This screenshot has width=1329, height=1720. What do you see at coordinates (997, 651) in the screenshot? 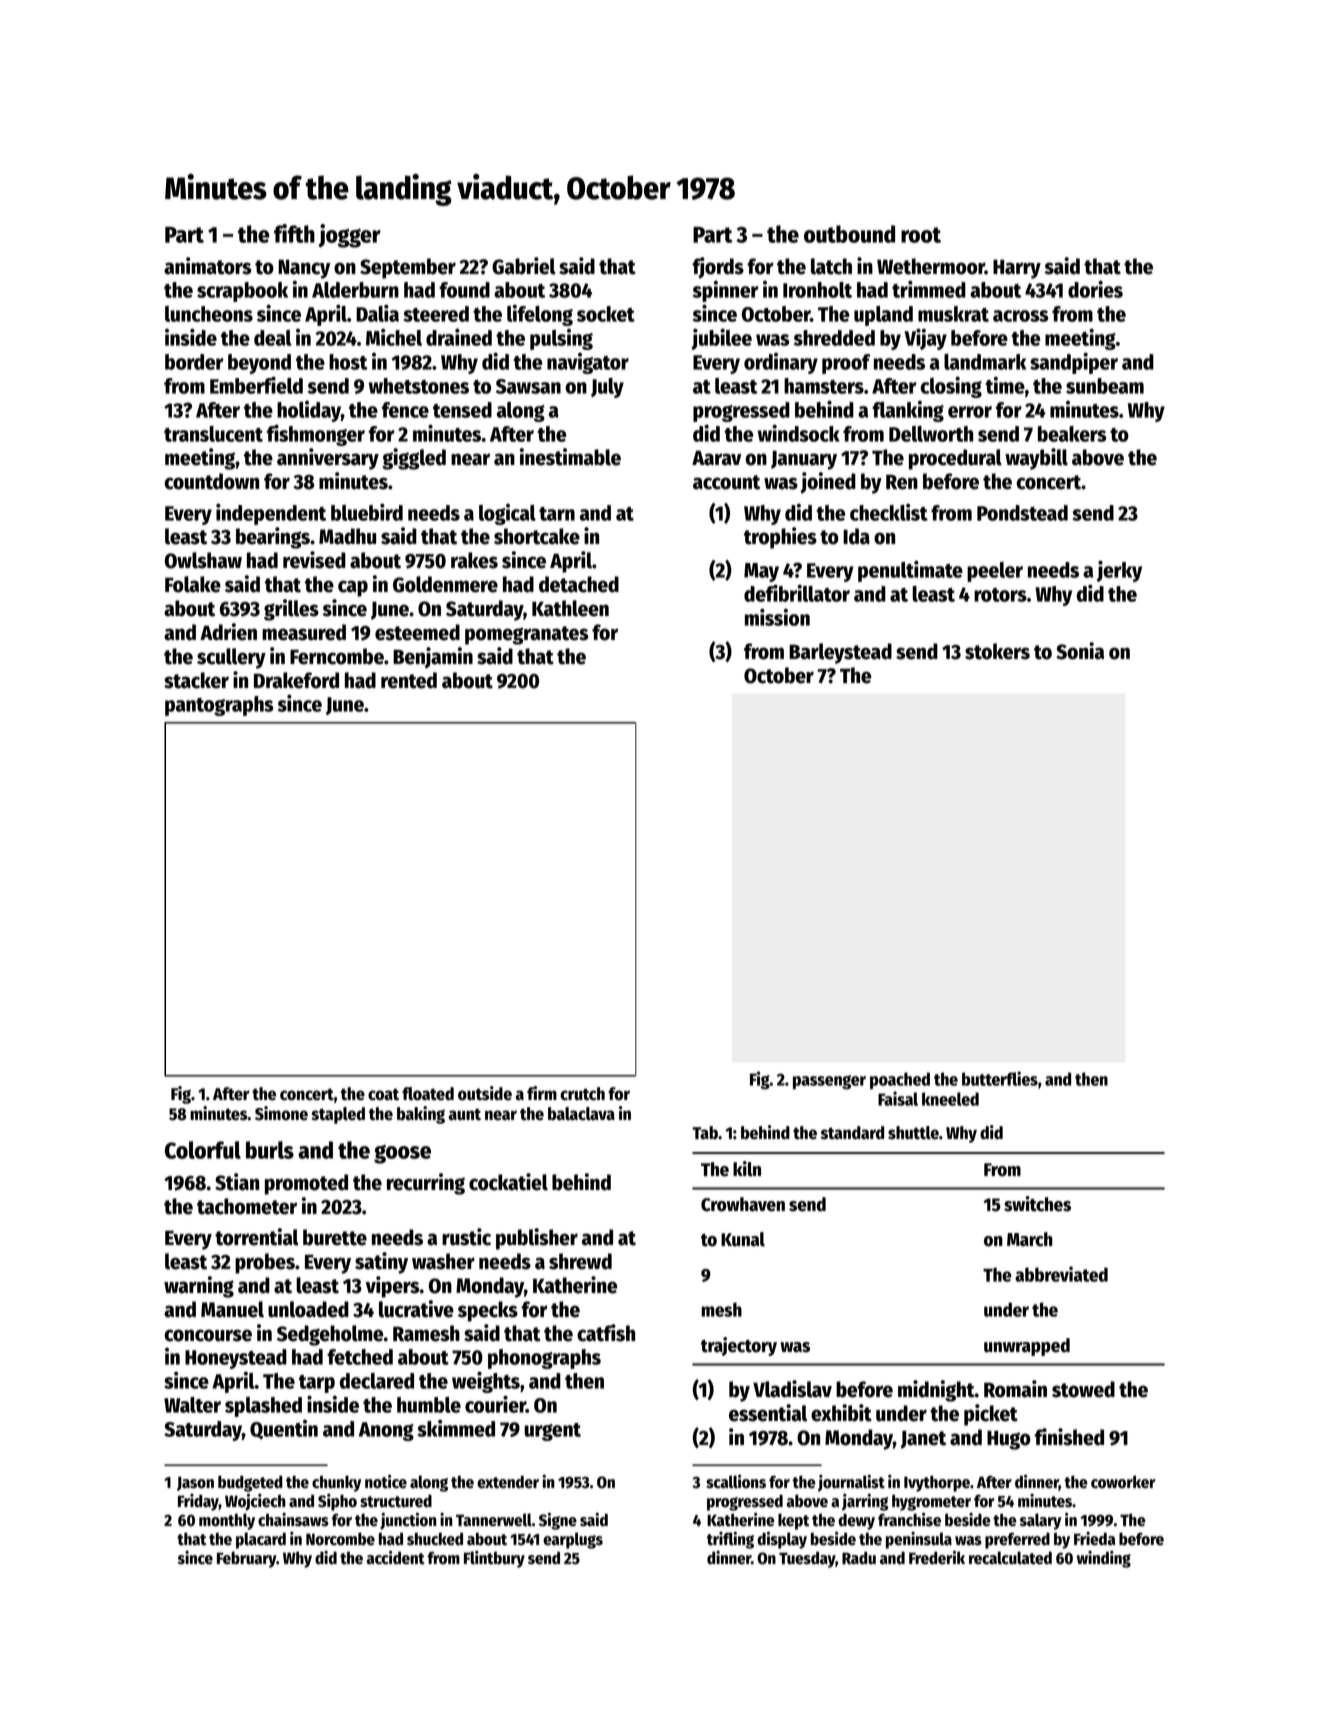
I see `stokers` at bounding box center [997, 651].
